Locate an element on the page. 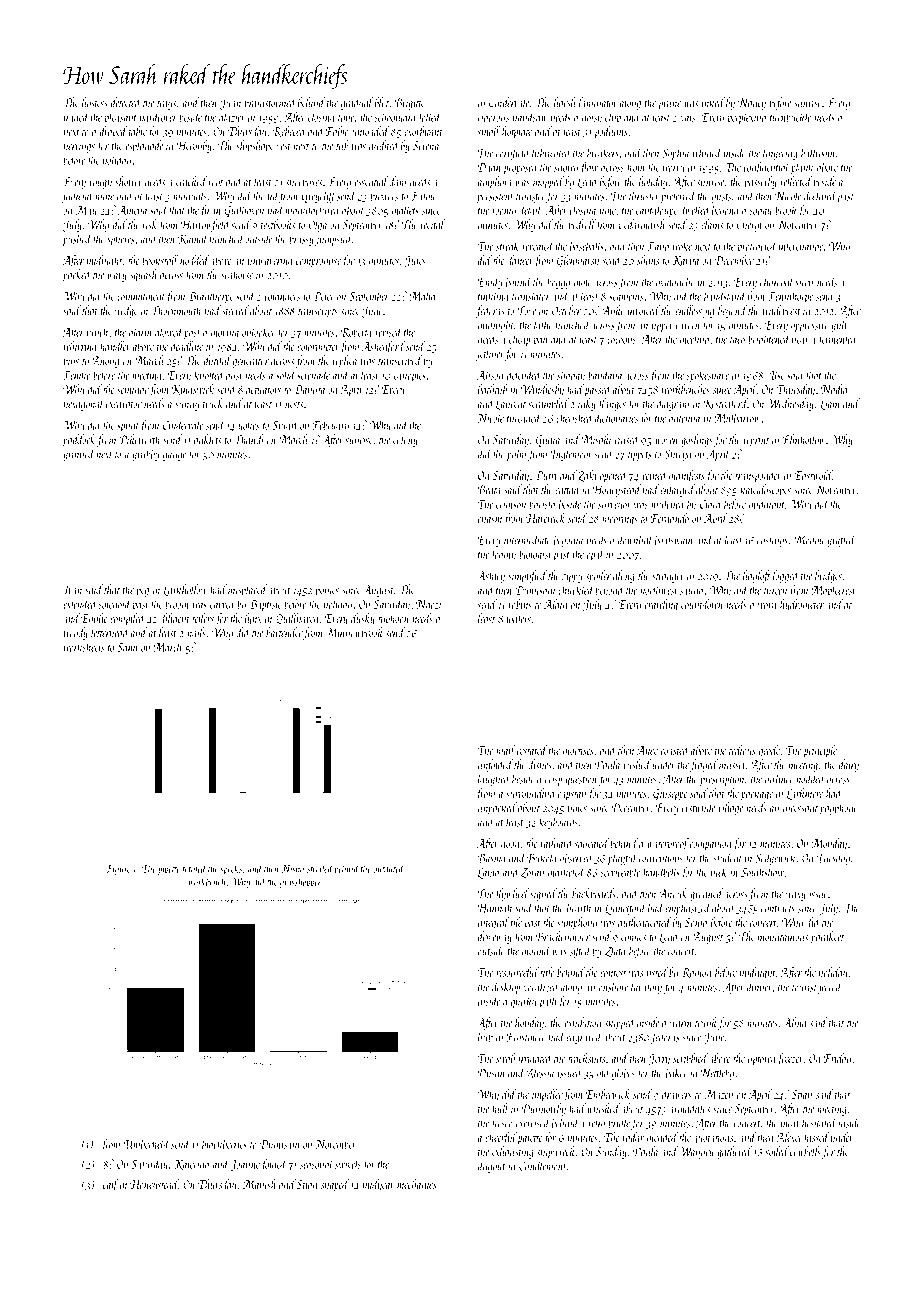 This image has height=1308, width=924. calf is located at coordinates (111, 1185).
